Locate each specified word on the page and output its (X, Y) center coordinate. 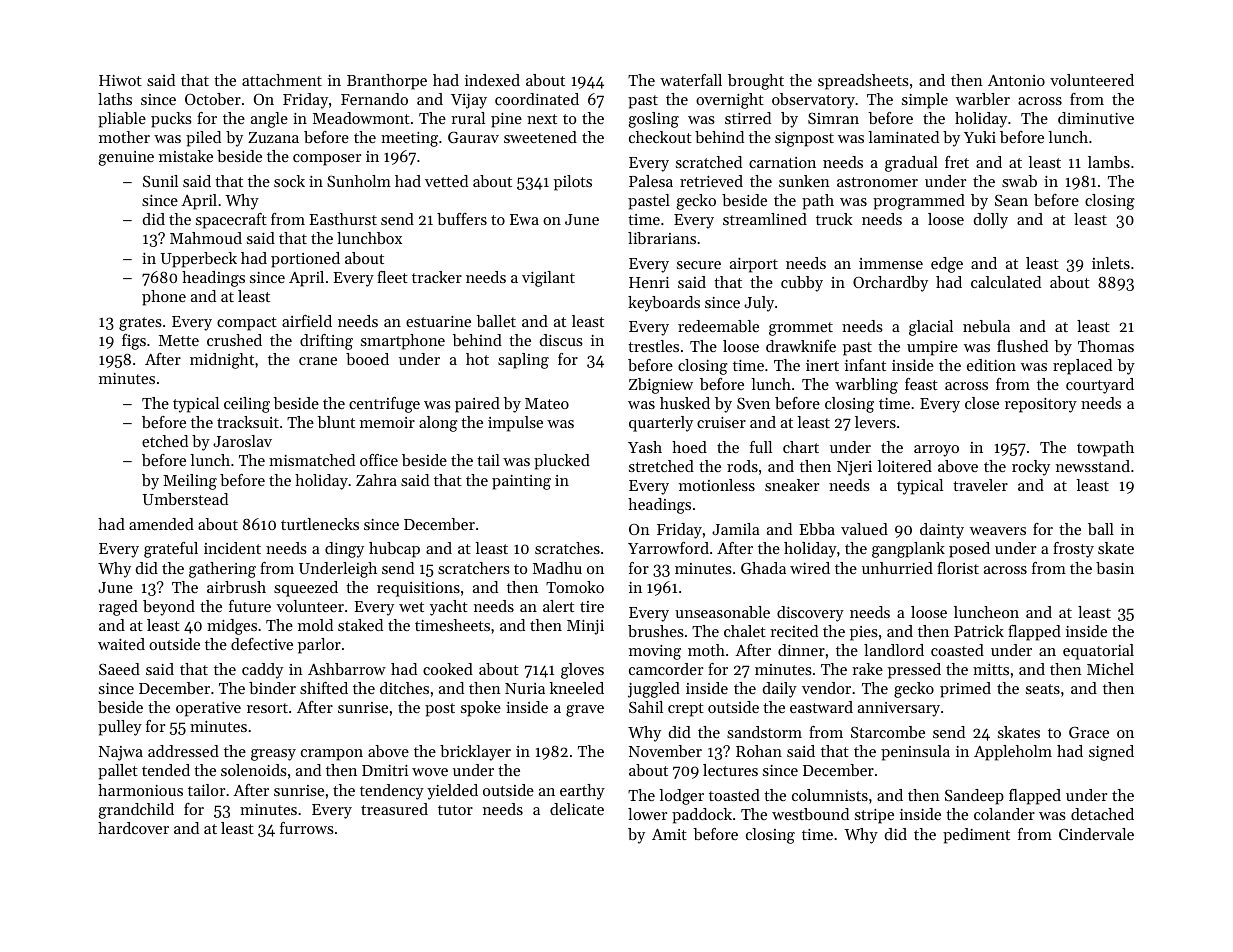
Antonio (1016, 80)
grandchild (136, 811)
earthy (582, 792)
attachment (282, 80)
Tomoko (575, 587)
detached (1102, 814)
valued (864, 529)
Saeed (119, 669)
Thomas (1106, 346)
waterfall (691, 80)
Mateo (547, 403)
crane (318, 361)
